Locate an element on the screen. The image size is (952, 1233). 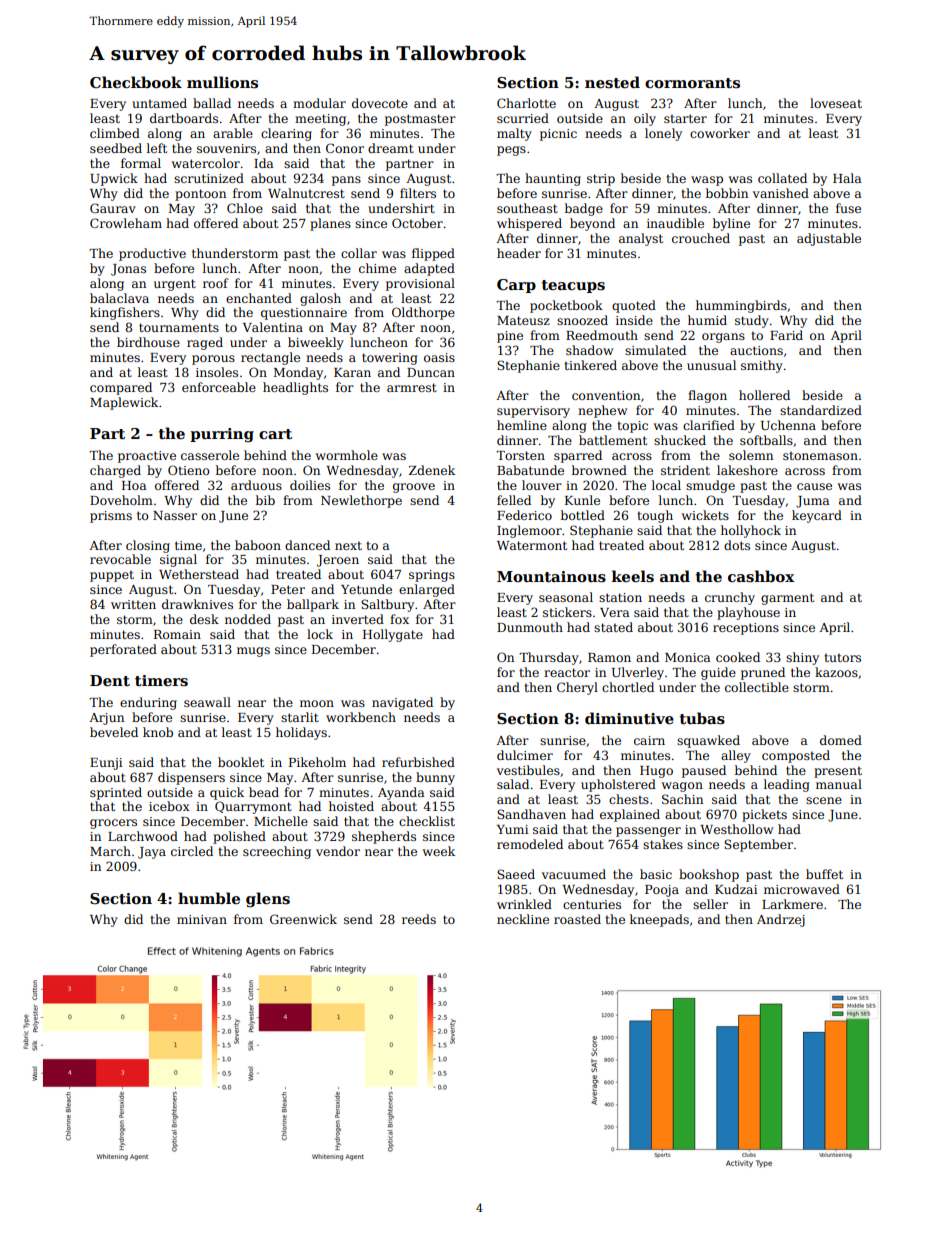
Charlotte is located at coordinates (526, 103).
